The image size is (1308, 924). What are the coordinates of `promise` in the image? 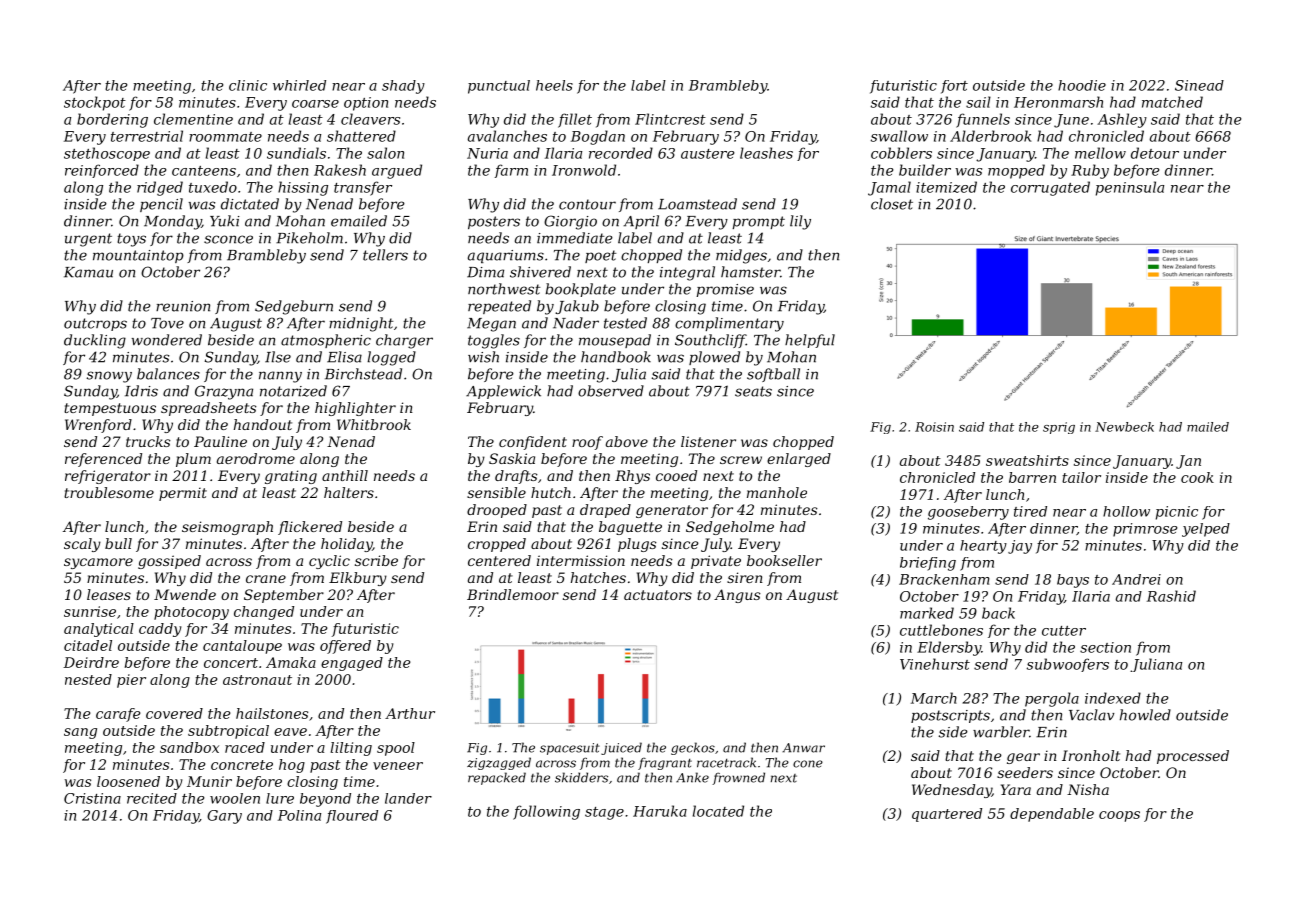 It's located at (725, 290).
